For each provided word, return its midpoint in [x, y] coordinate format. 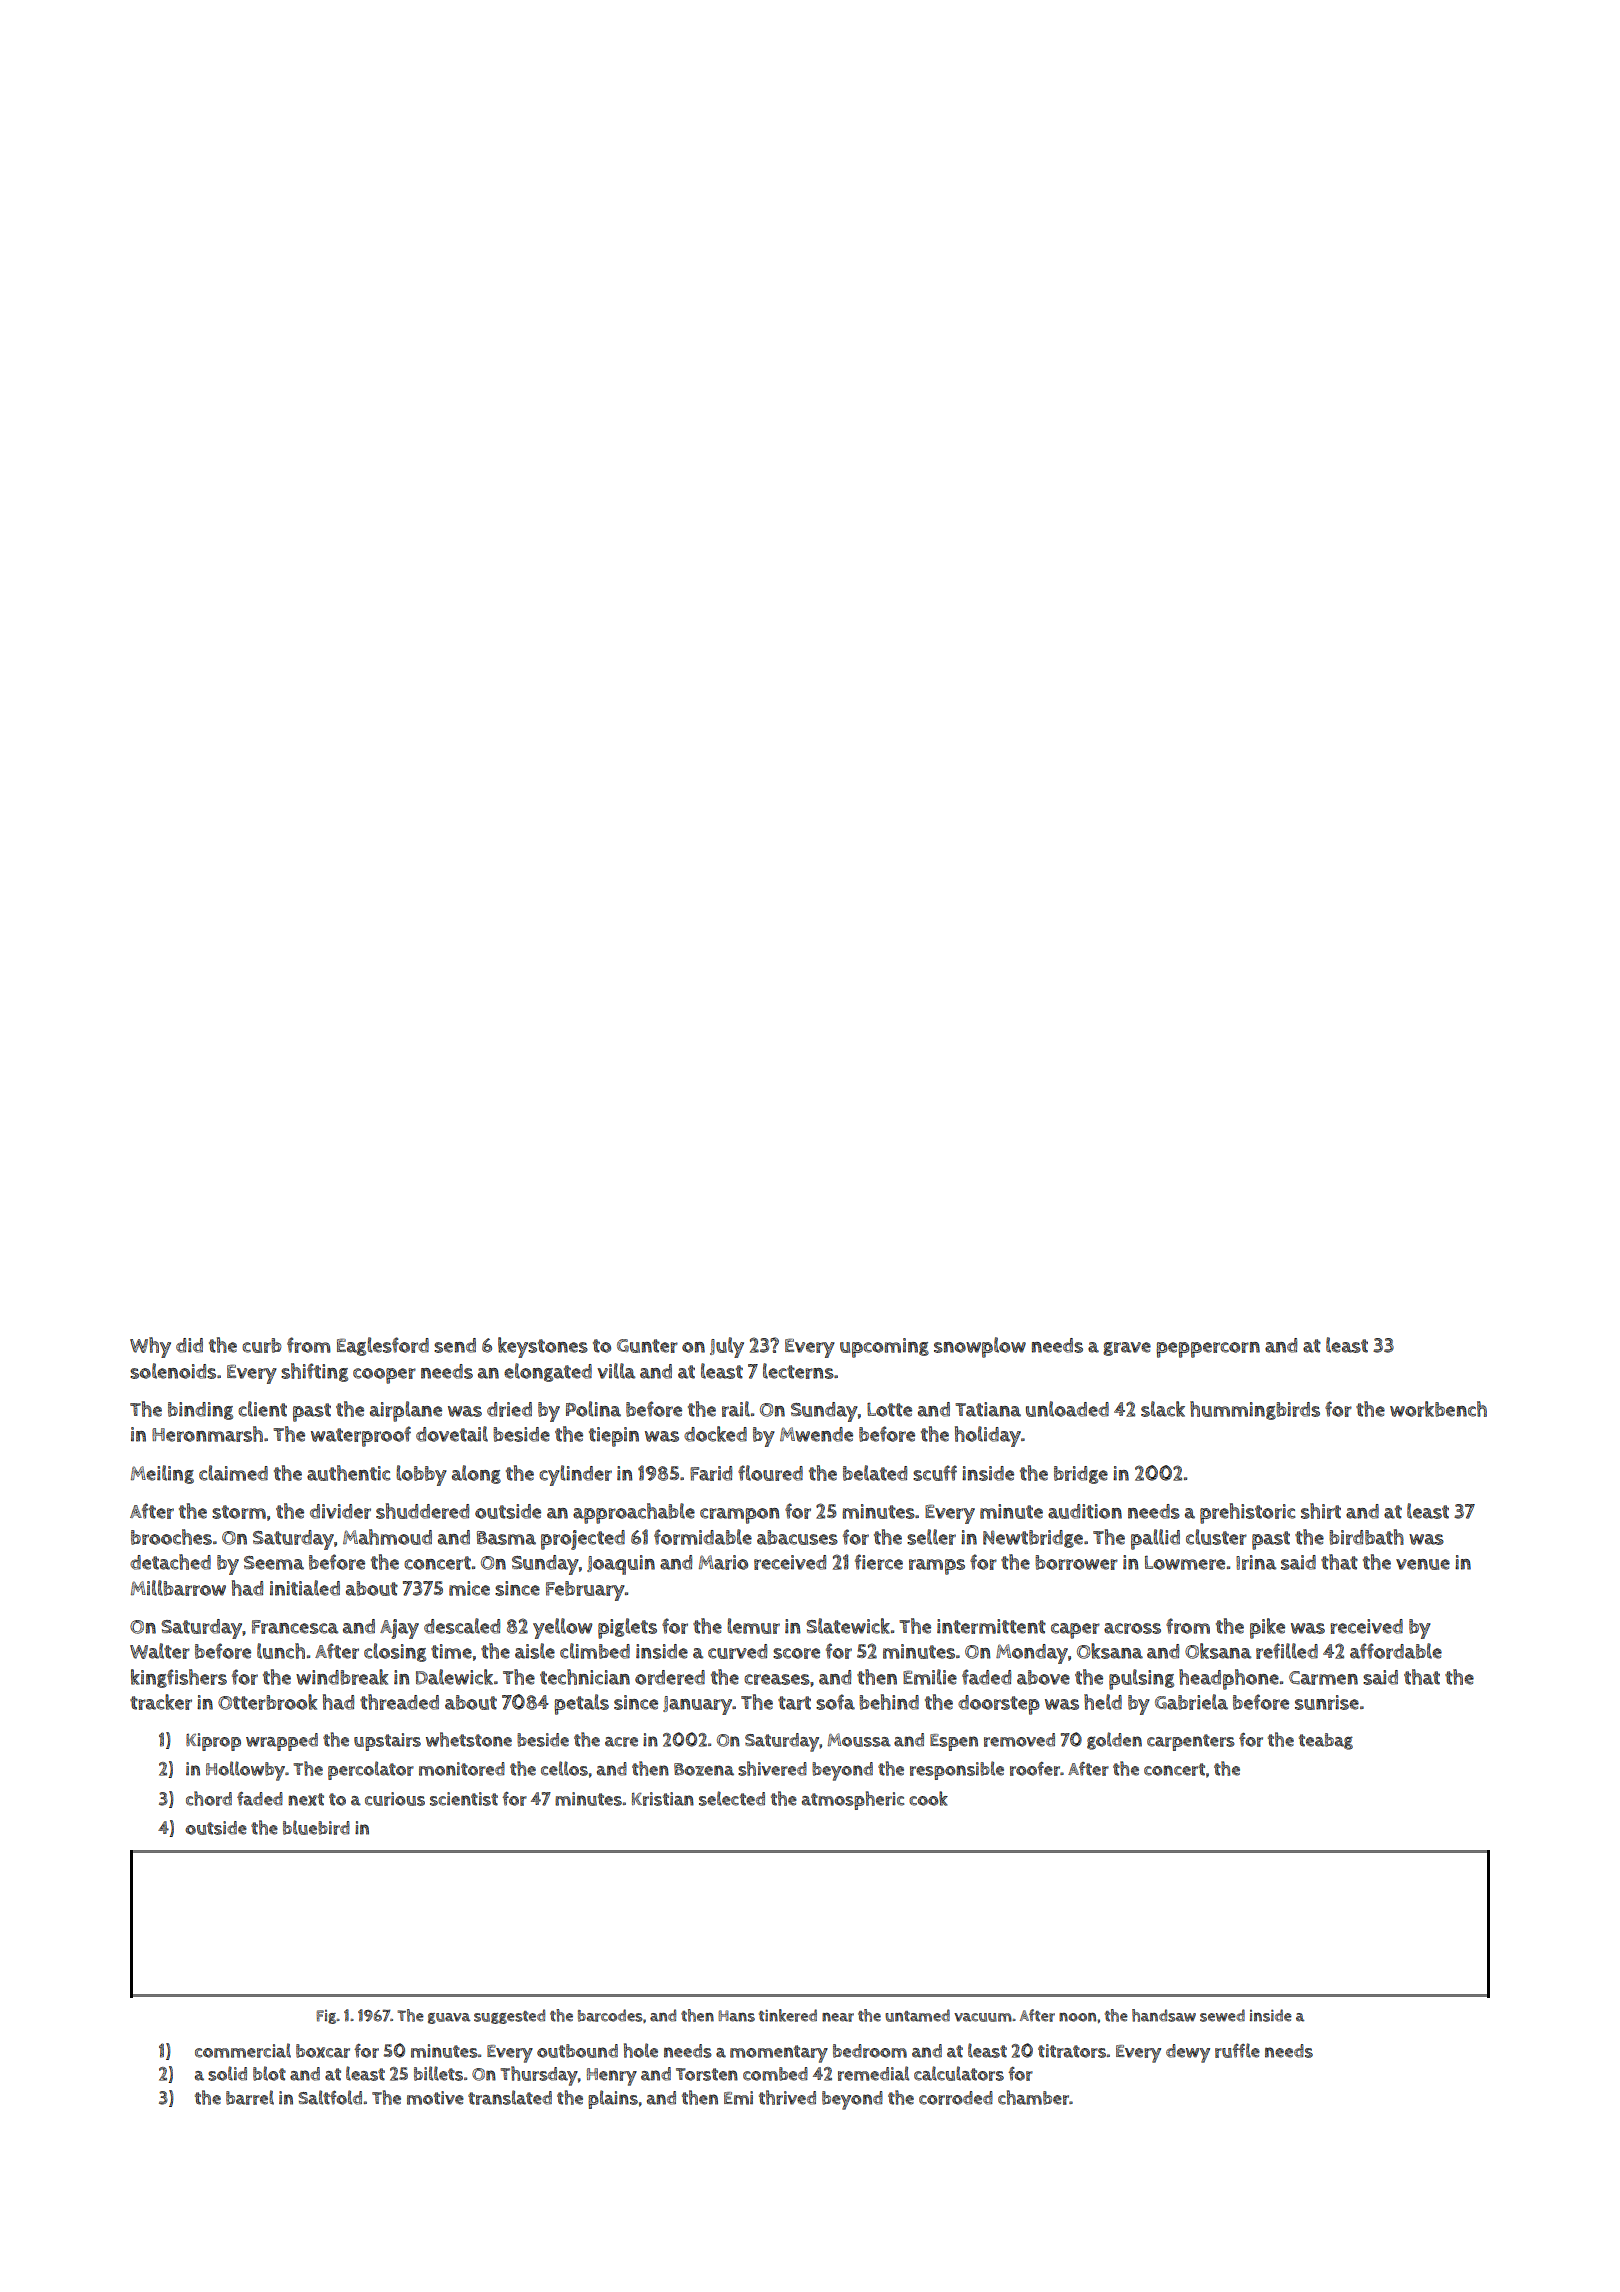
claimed [233, 1473]
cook [928, 1798]
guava [449, 2018]
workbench [1438, 1409]
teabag [1326, 1741]
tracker [161, 1702]
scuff [935, 1473]
